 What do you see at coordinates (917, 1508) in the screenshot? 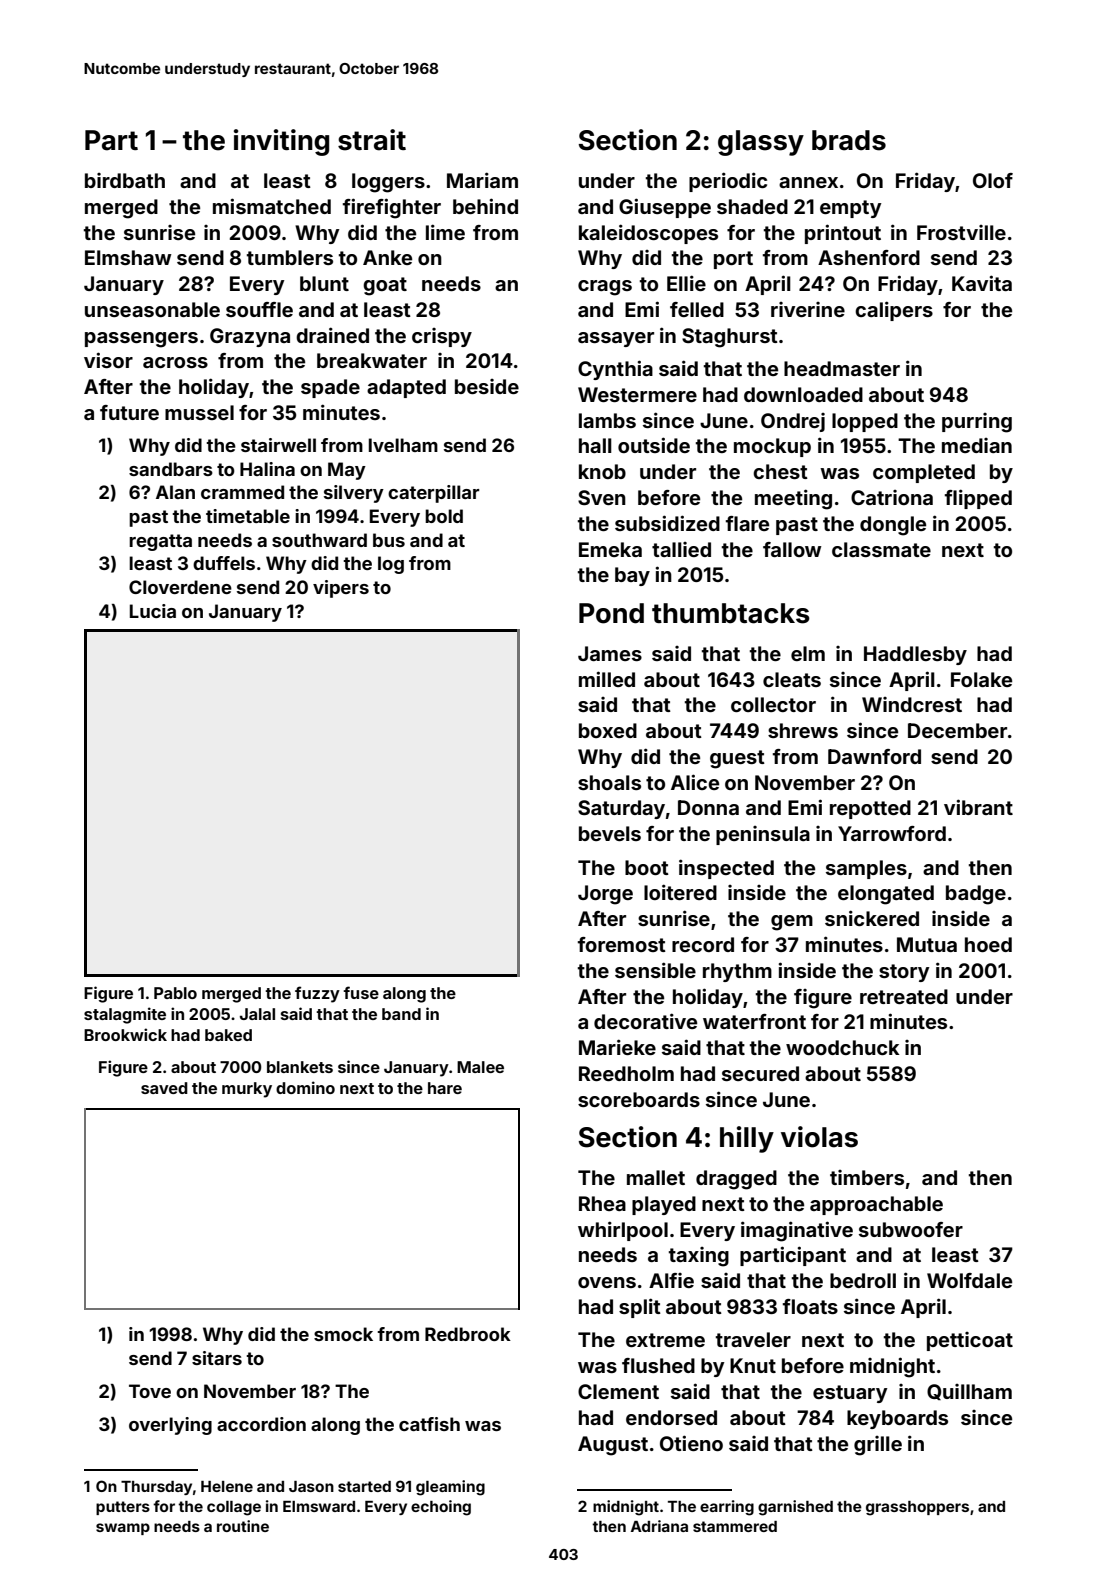
I see `grasshoppers` at bounding box center [917, 1508].
